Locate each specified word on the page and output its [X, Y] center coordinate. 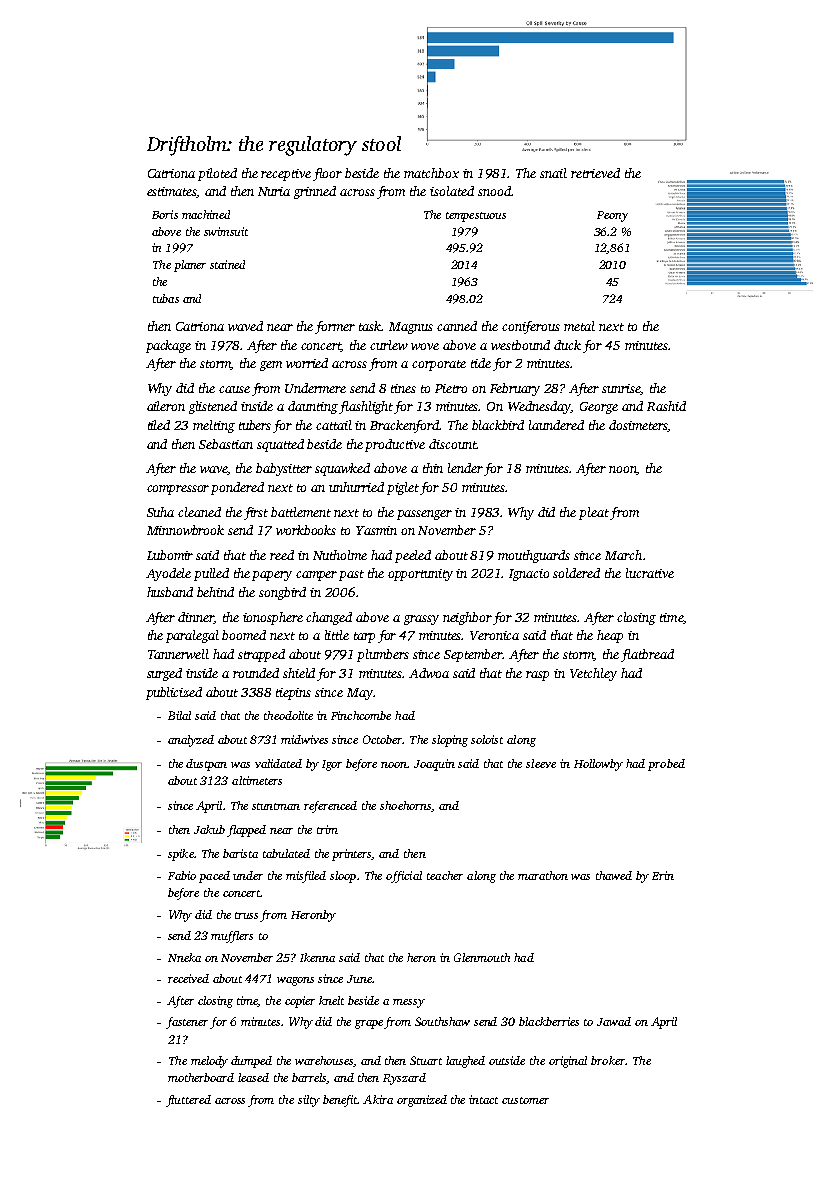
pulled [211, 574]
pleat [594, 513]
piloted [217, 174]
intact [483, 1099]
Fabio [182, 875]
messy [409, 1003]
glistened [213, 407]
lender [465, 468]
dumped [251, 1062]
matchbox [431, 173]
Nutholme [340, 555]
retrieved [595, 173]
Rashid [666, 406]
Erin [663, 875]
